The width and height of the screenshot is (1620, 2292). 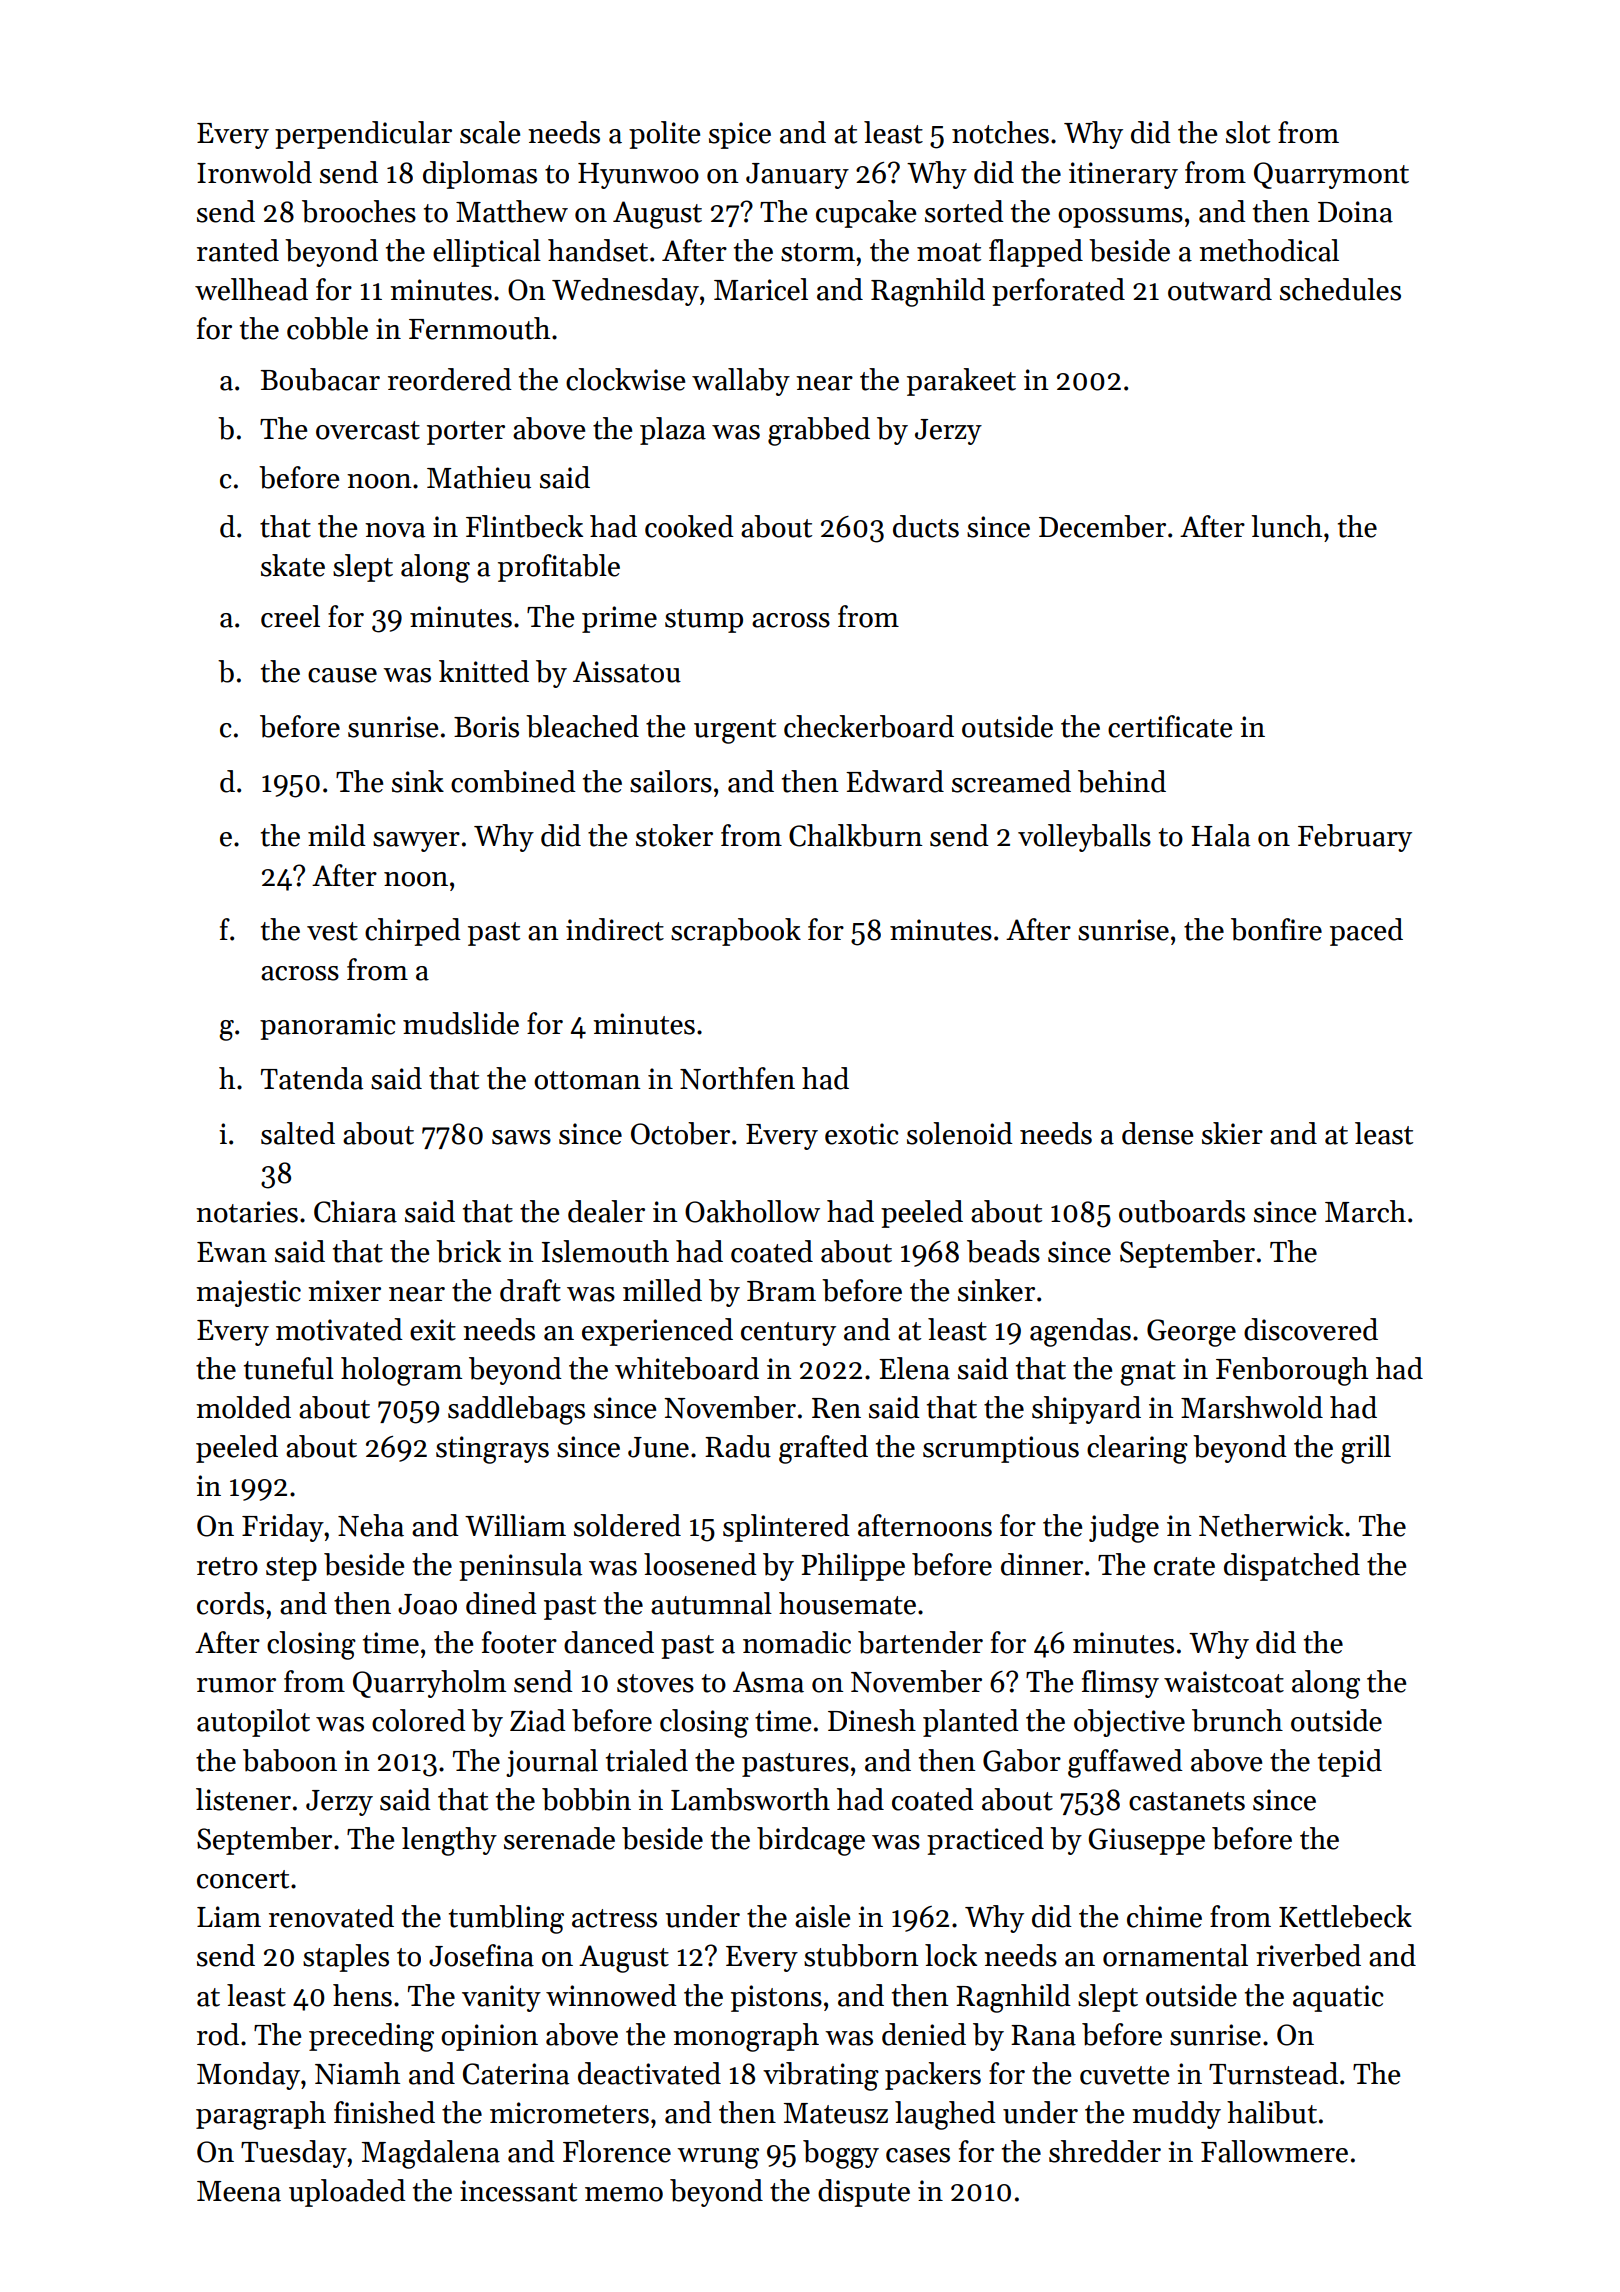 What do you see at coordinates (513, 781) in the screenshot?
I see `combined` at bounding box center [513, 781].
